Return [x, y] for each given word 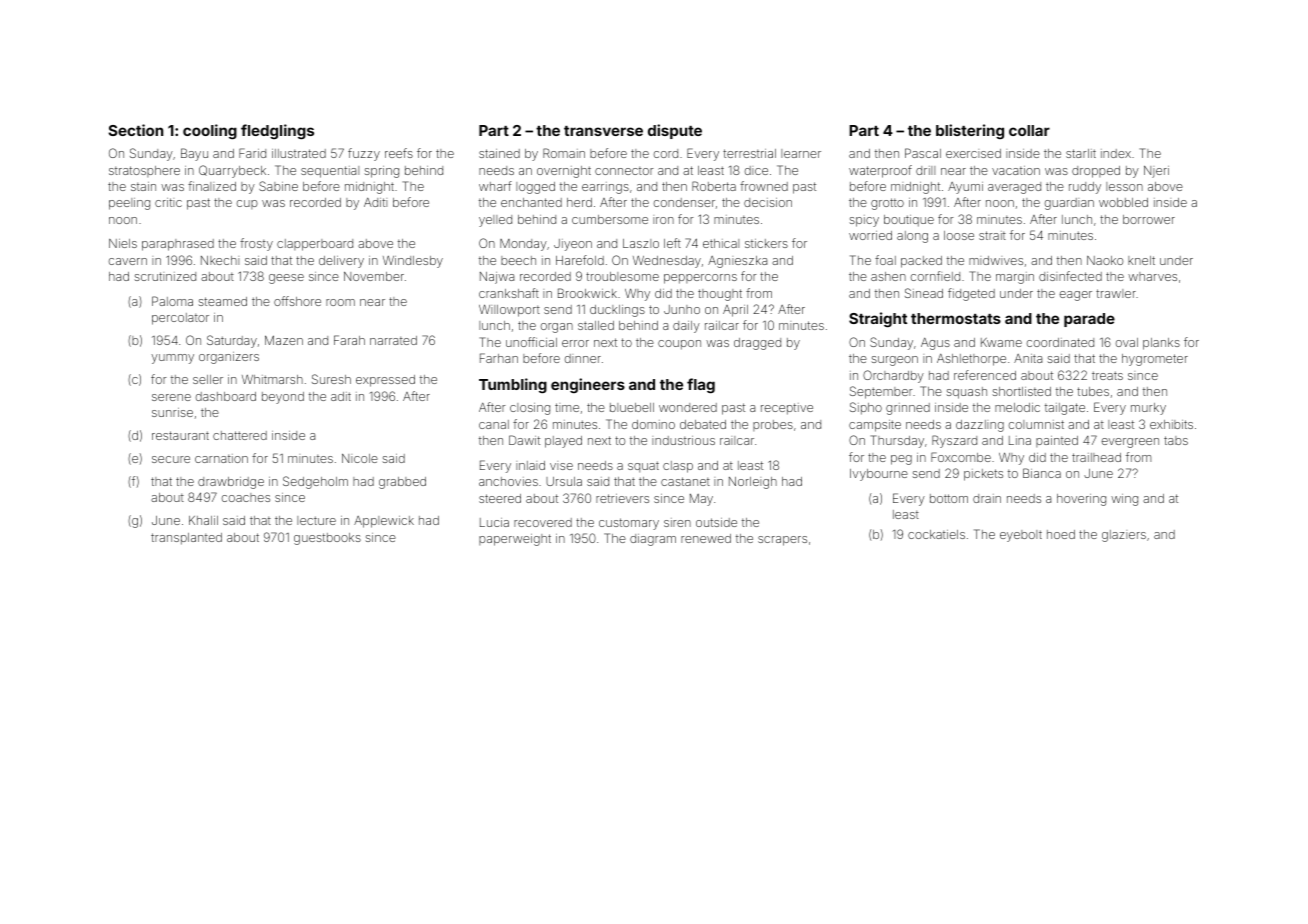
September [881, 392]
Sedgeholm [315, 482]
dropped [1096, 172]
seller [208, 379]
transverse [603, 131]
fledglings [277, 131]
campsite [875, 426]
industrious [683, 440]
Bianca [1042, 473]
